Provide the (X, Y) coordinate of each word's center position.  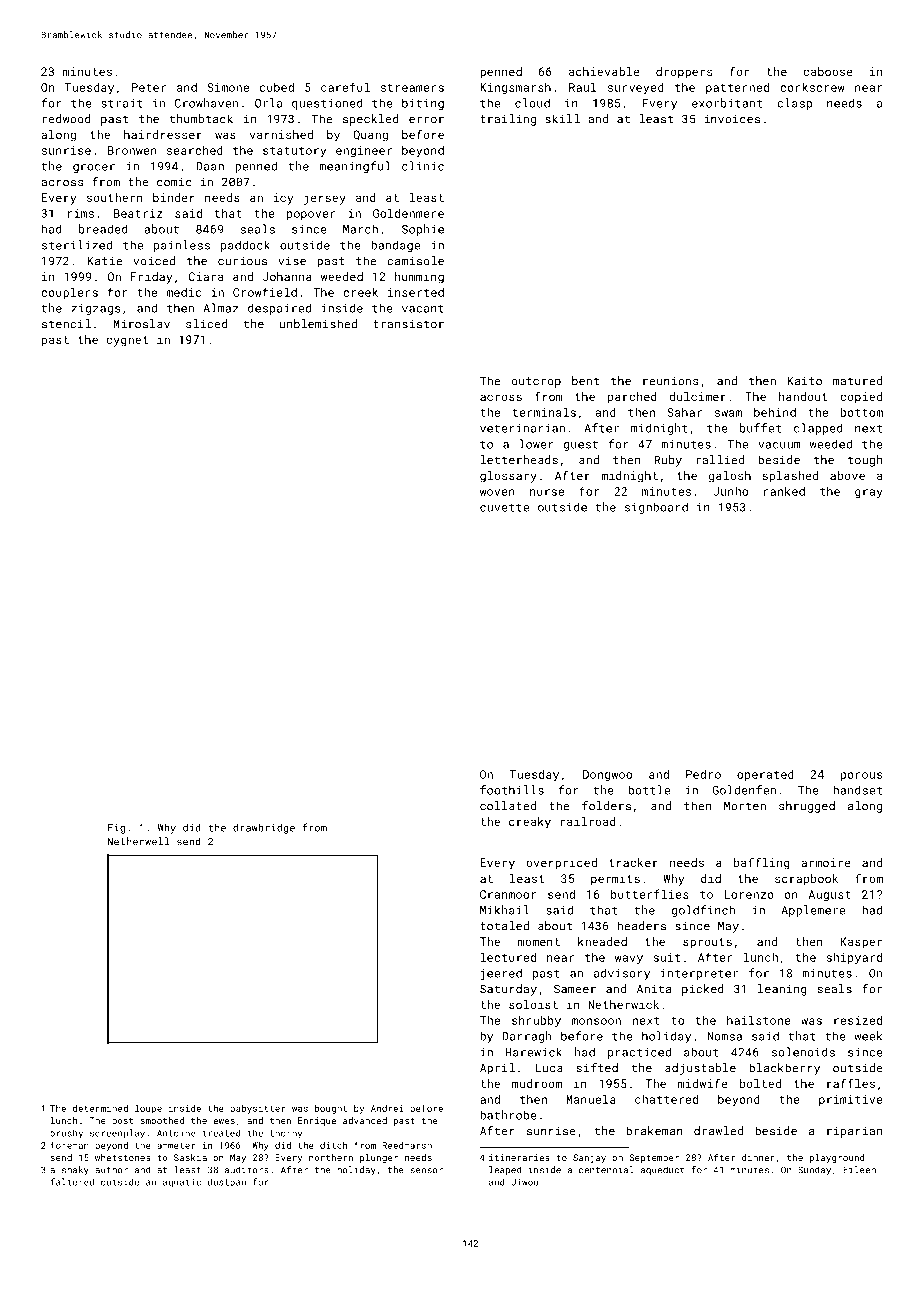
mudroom (537, 1083)
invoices (732, 119)
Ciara (206, 276)
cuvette (504, 507)
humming (419, 278)
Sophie (423, 230)
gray (869, 494)
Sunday (814, 1170)
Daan (210, 166)
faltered (72, 1182)
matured (857, 381)
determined (100, 1108)
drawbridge (264, 828)
